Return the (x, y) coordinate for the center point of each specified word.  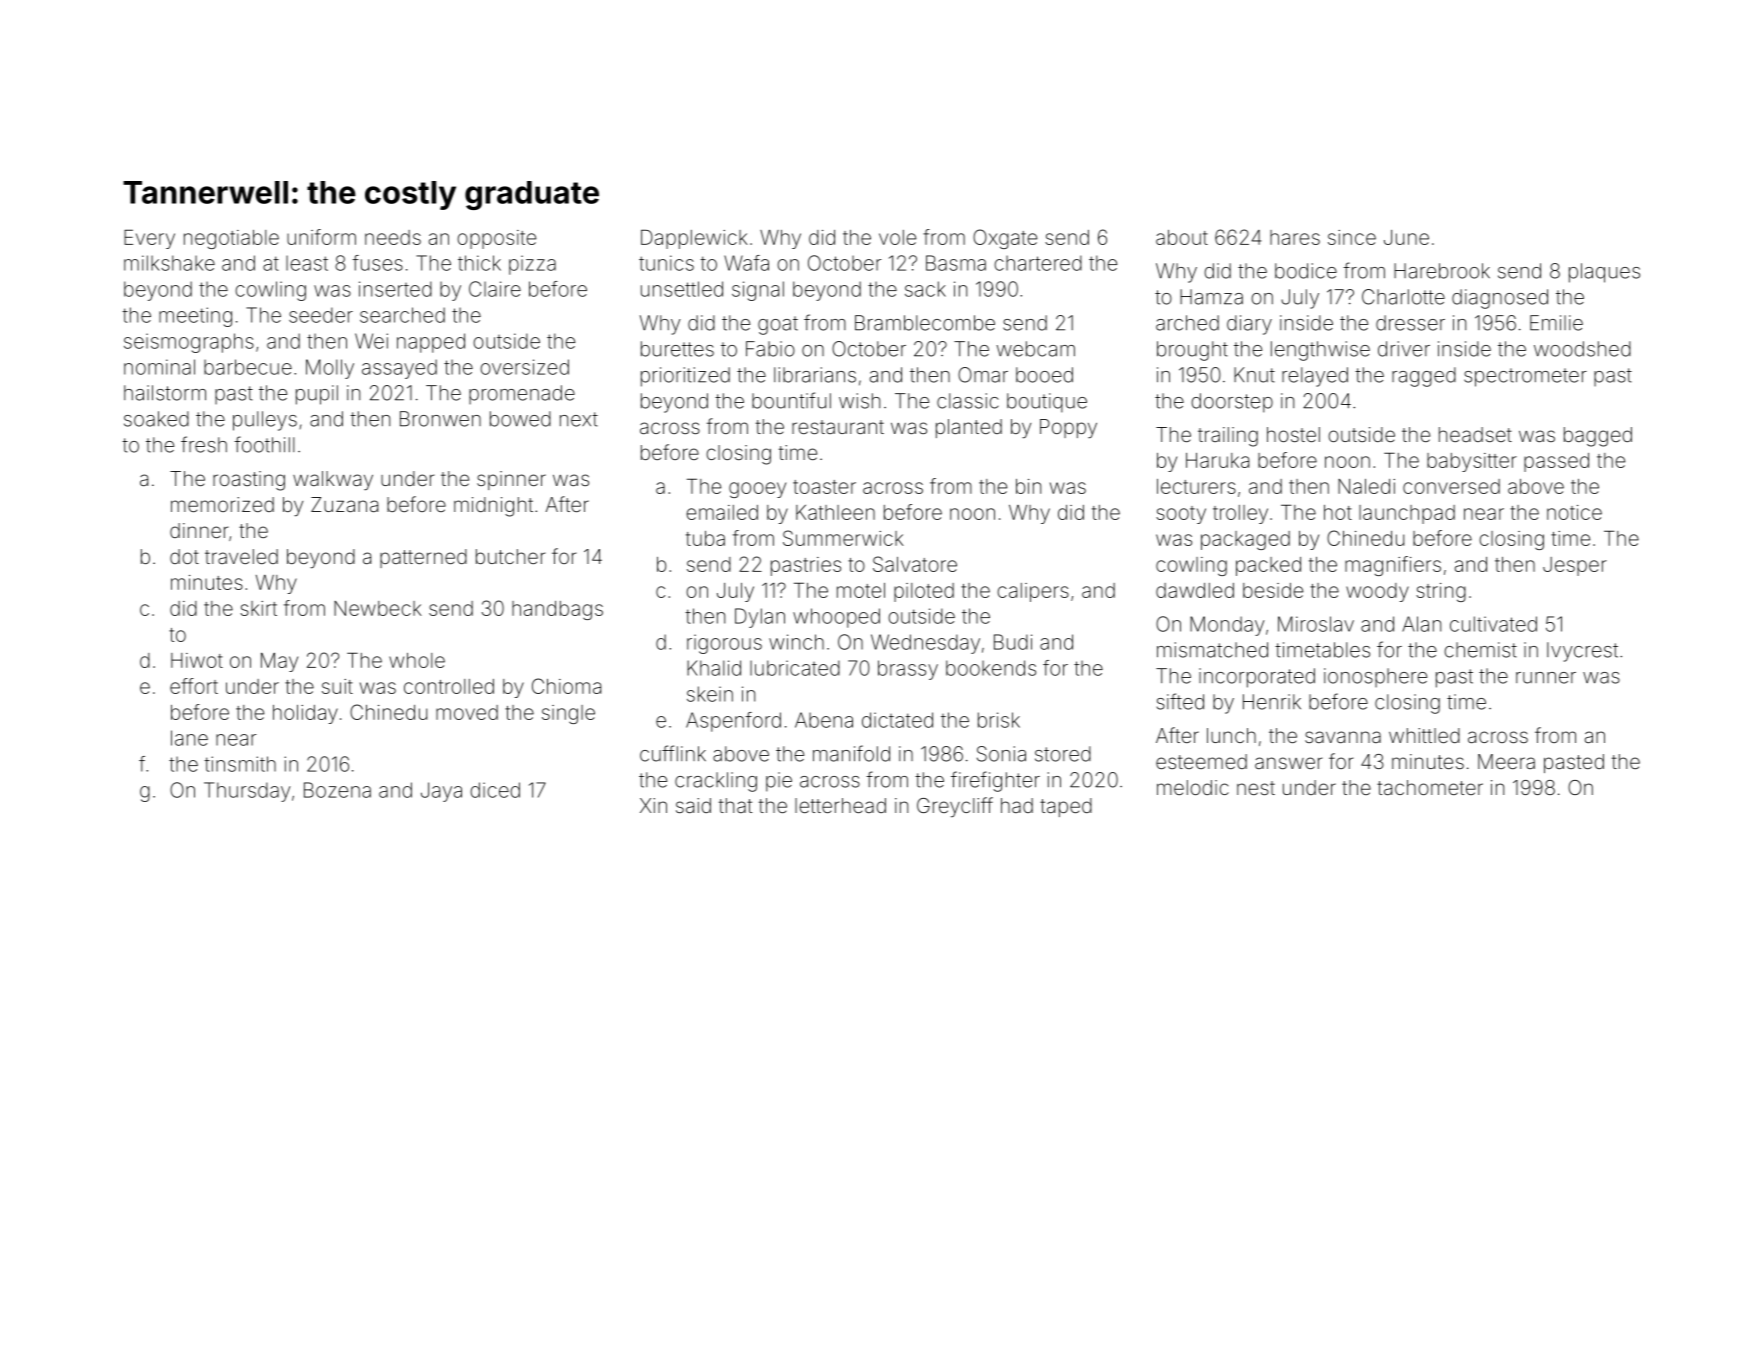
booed (1044, 375)
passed (1556, 462)
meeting (195, 317)
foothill (264, 444)
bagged (1598, 437)
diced (495, 790)
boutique (1047, 403)
